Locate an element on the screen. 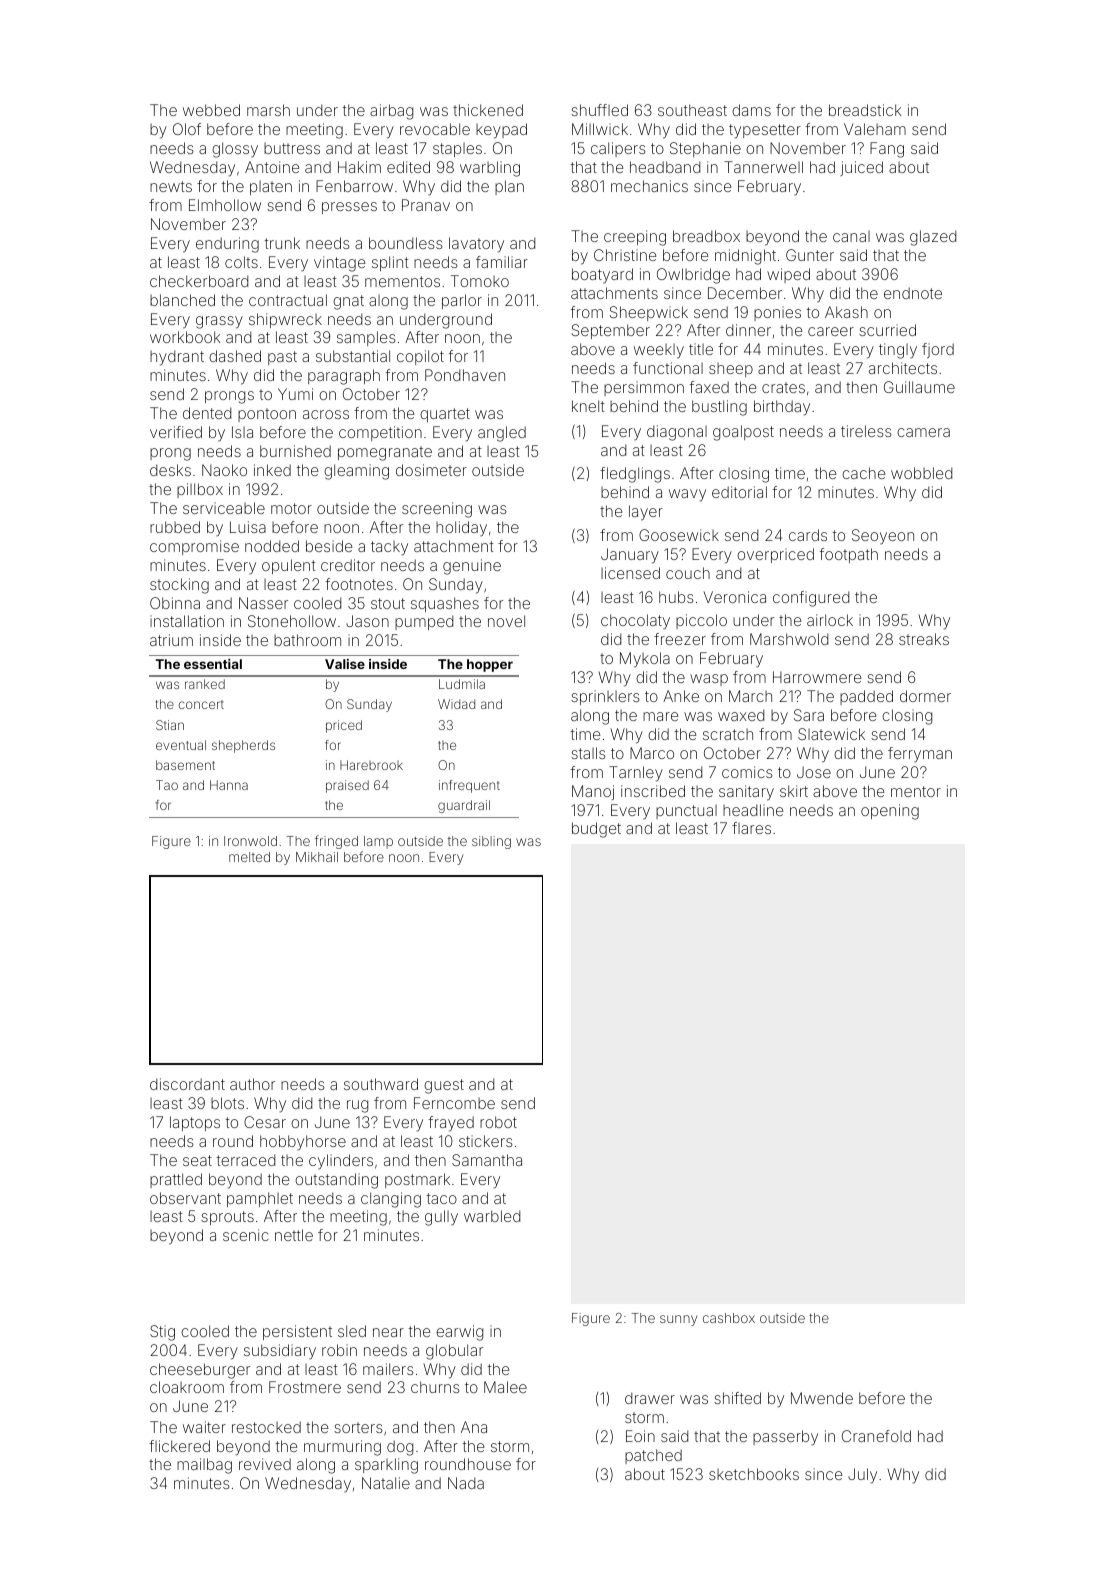  opening is located at coordinates (890, 812).
